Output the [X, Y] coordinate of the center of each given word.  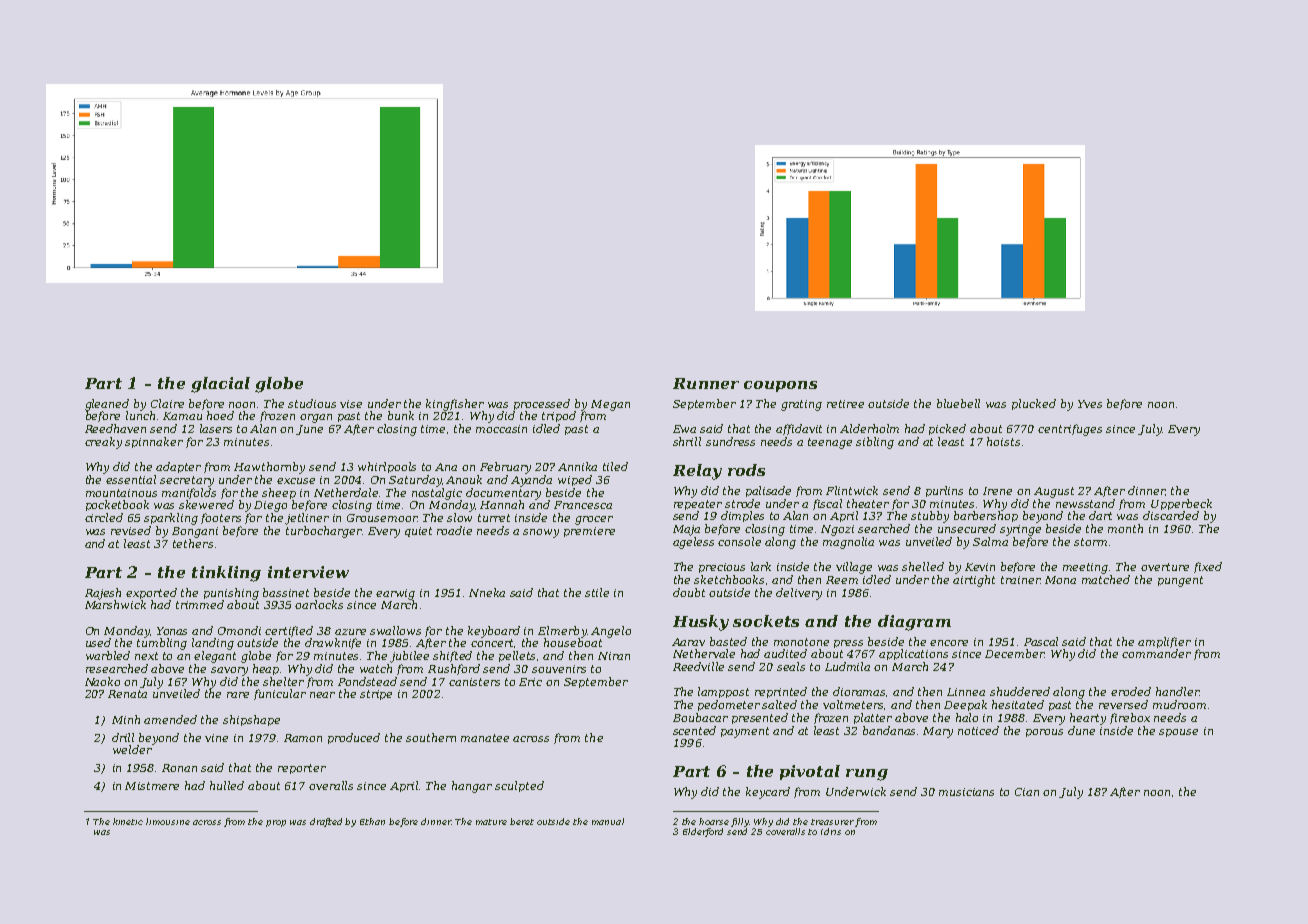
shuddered [1020, 691]
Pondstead [367, 681]
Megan [610, 405]
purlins [944, 491]
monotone [801, 642]
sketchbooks [729, 579]
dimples [742, 516]
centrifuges [1070, 430]
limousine [168, 821]
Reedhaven [115, 428]
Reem [842, 580]
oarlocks [319, 604]
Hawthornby [269, 468]
